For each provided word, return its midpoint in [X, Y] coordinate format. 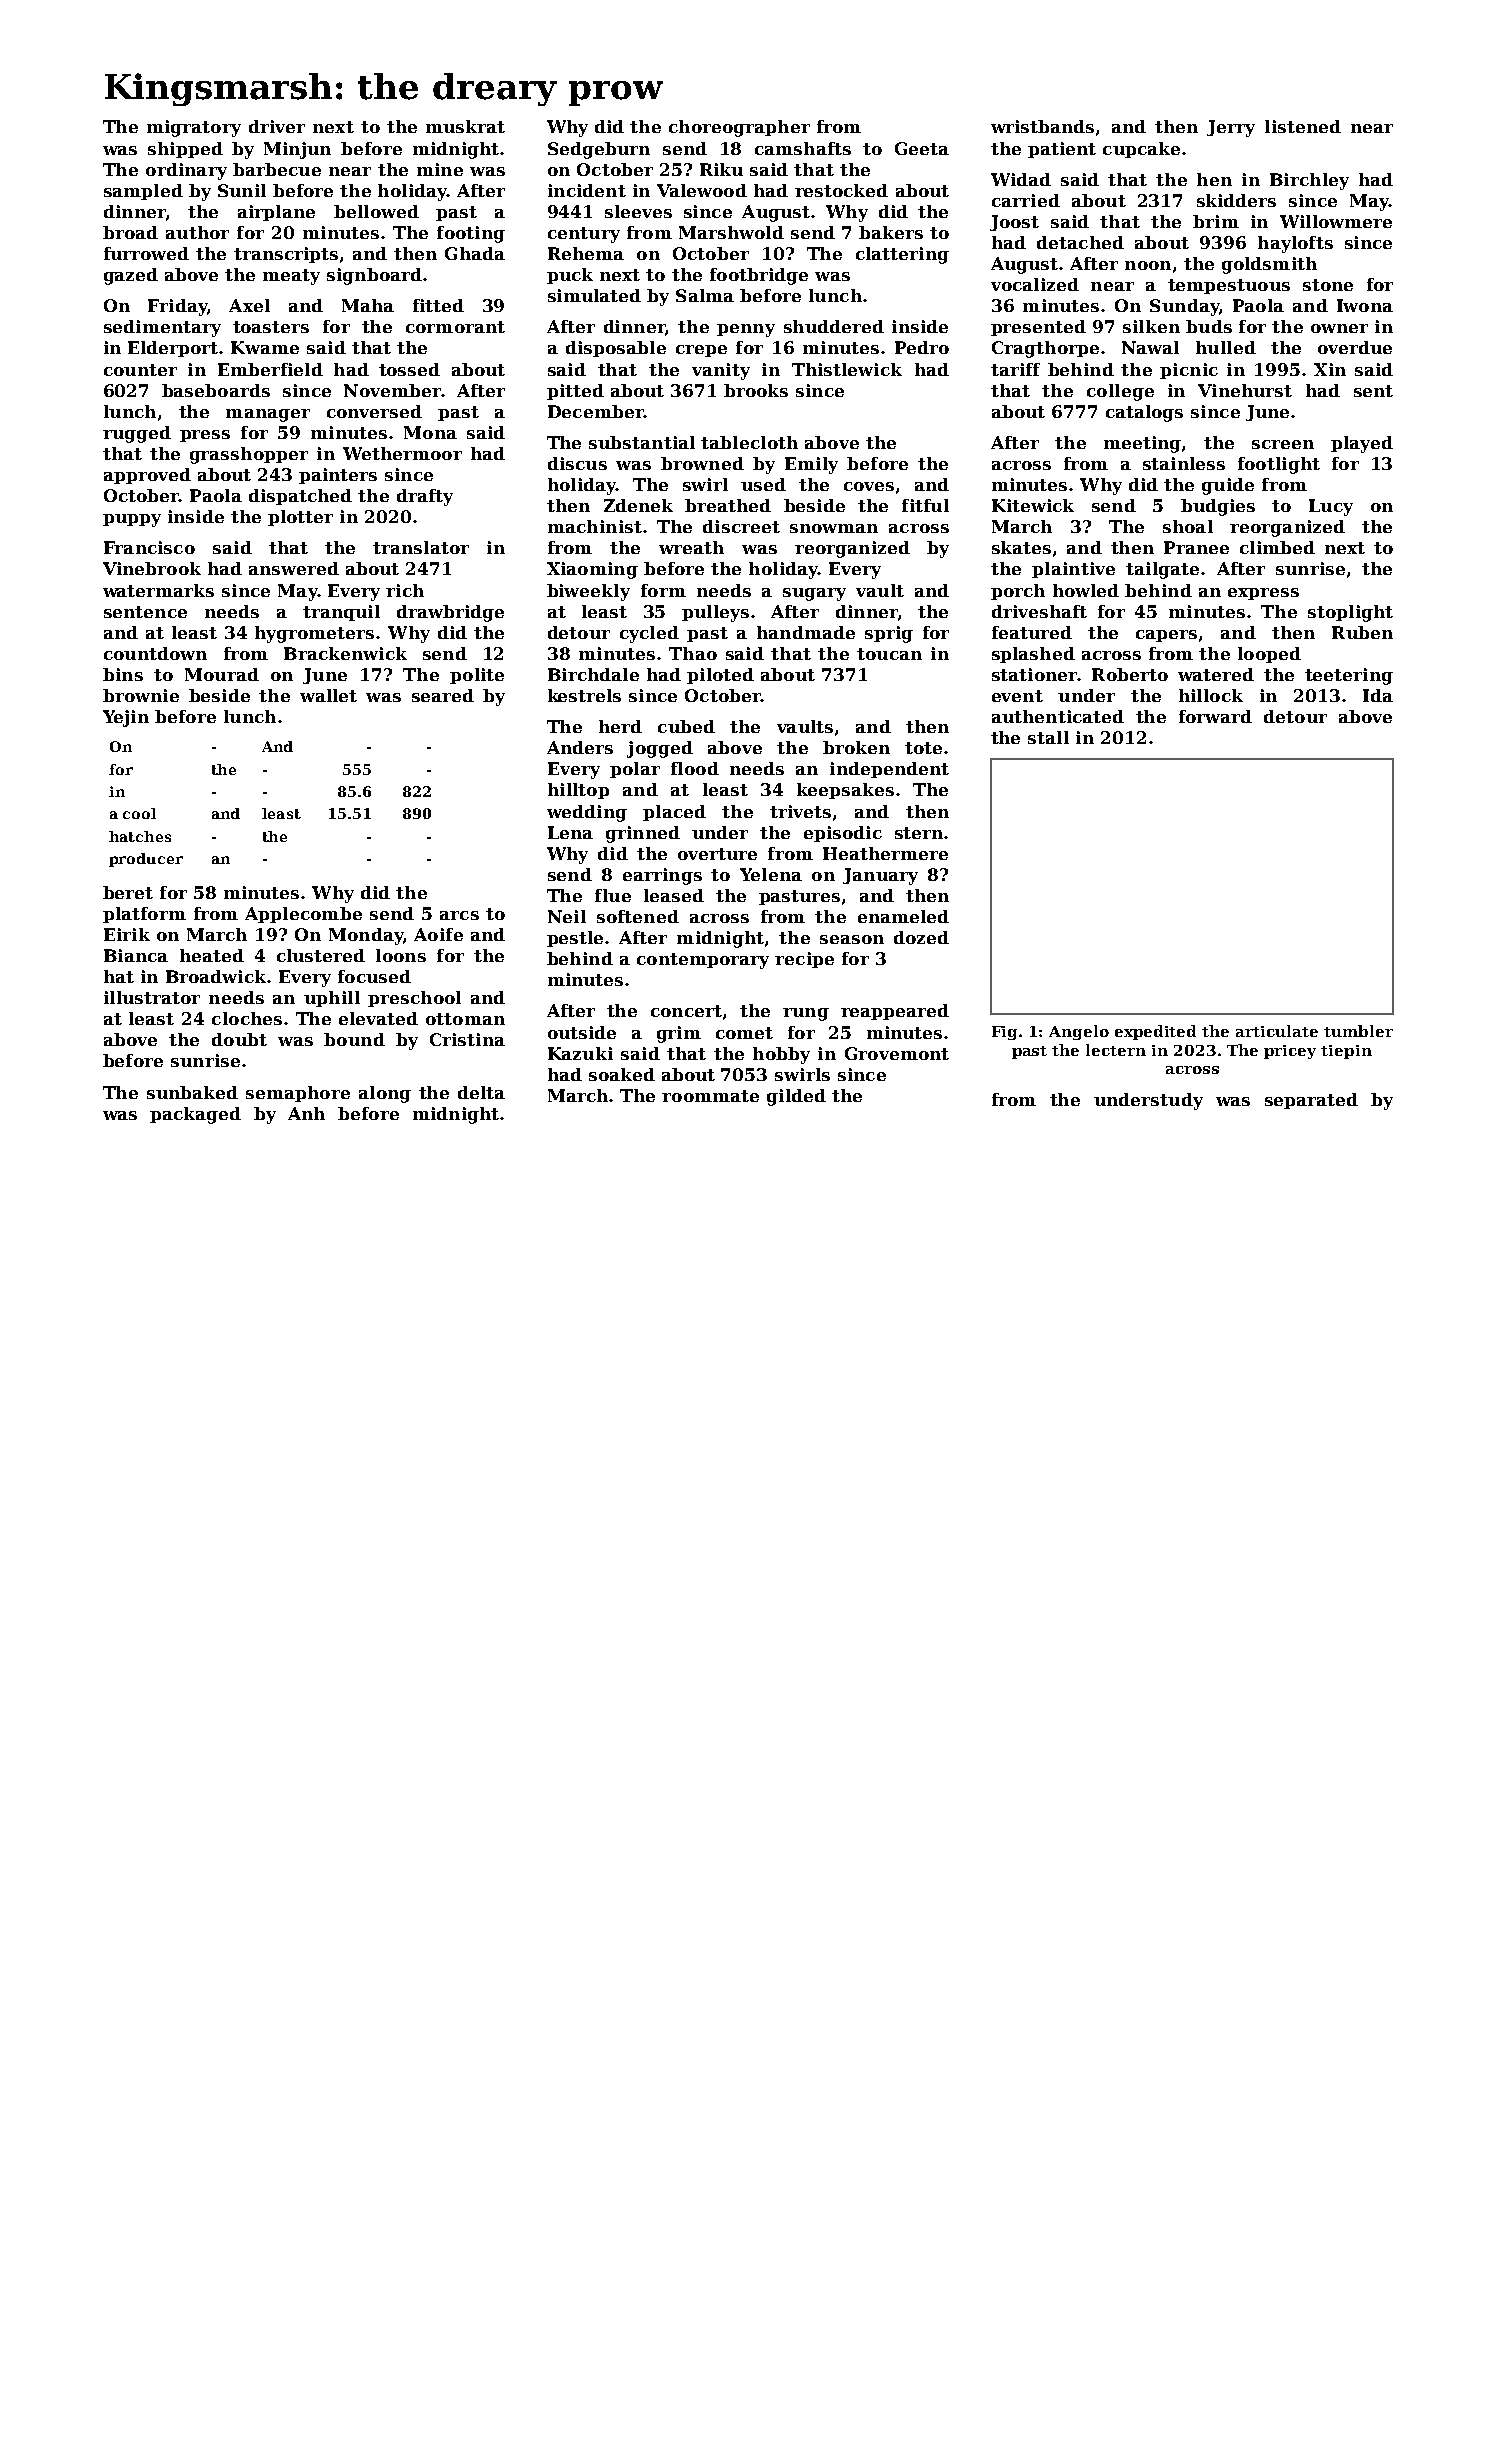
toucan [889, 654]
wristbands [1042, 126]
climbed [1277, 547]
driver [277, 126]
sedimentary [162, 328]
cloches [247, 1018]
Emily [811, 465]
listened [1303, 126]
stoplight [1350, 613]
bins [123, 674]
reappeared [895, 1012]
